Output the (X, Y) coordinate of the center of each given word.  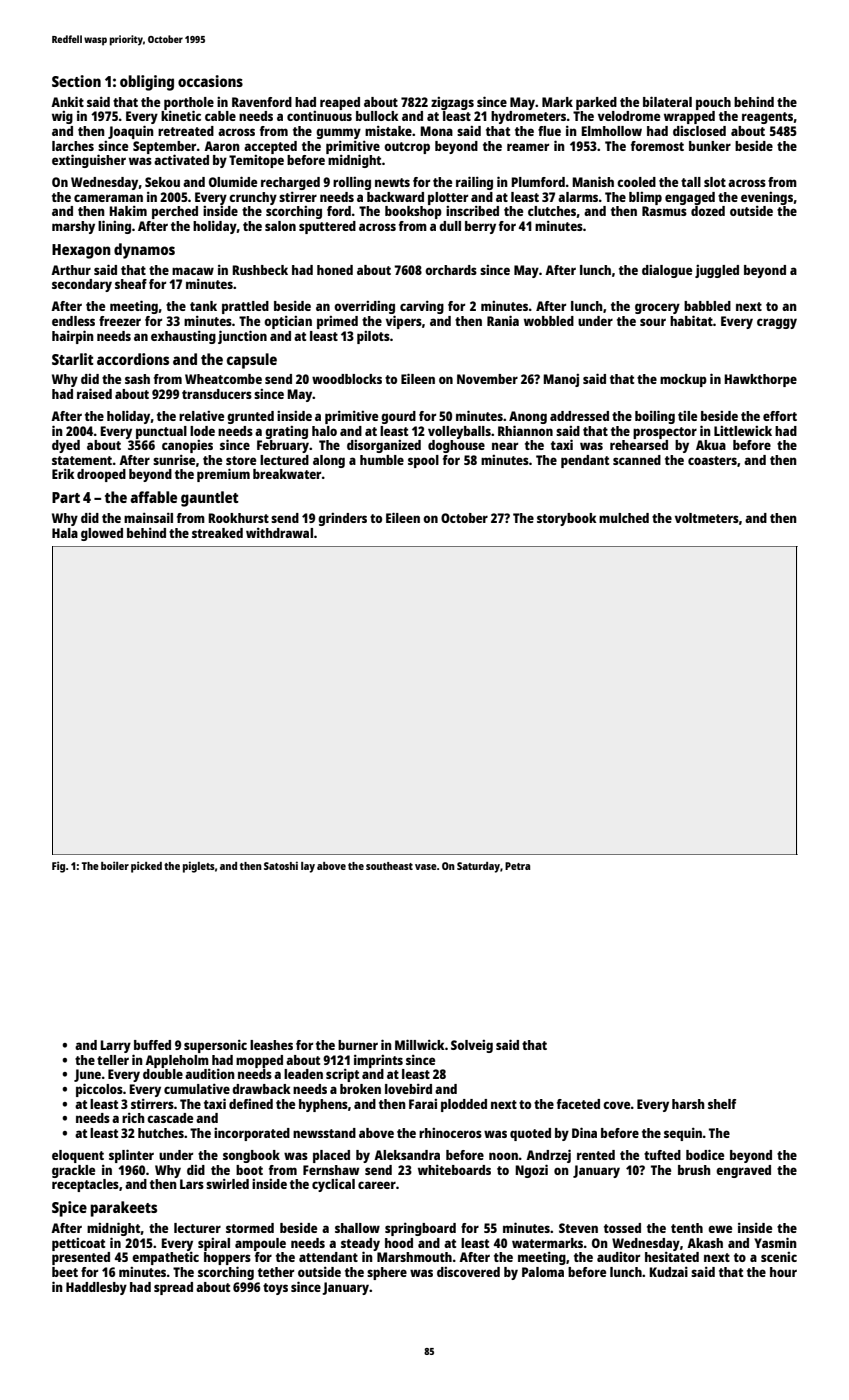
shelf (722, 1104)
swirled (227, 1184)
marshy (73, 227)
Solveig (472, 1046)
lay (308, 867)
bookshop (413, 212)
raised (94, 393)
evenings (767, 198)
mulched (624, 518)
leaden (303, 1074)
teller (113, 1060)
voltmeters (707, 518)
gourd (398, 417)
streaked (217, 533)
